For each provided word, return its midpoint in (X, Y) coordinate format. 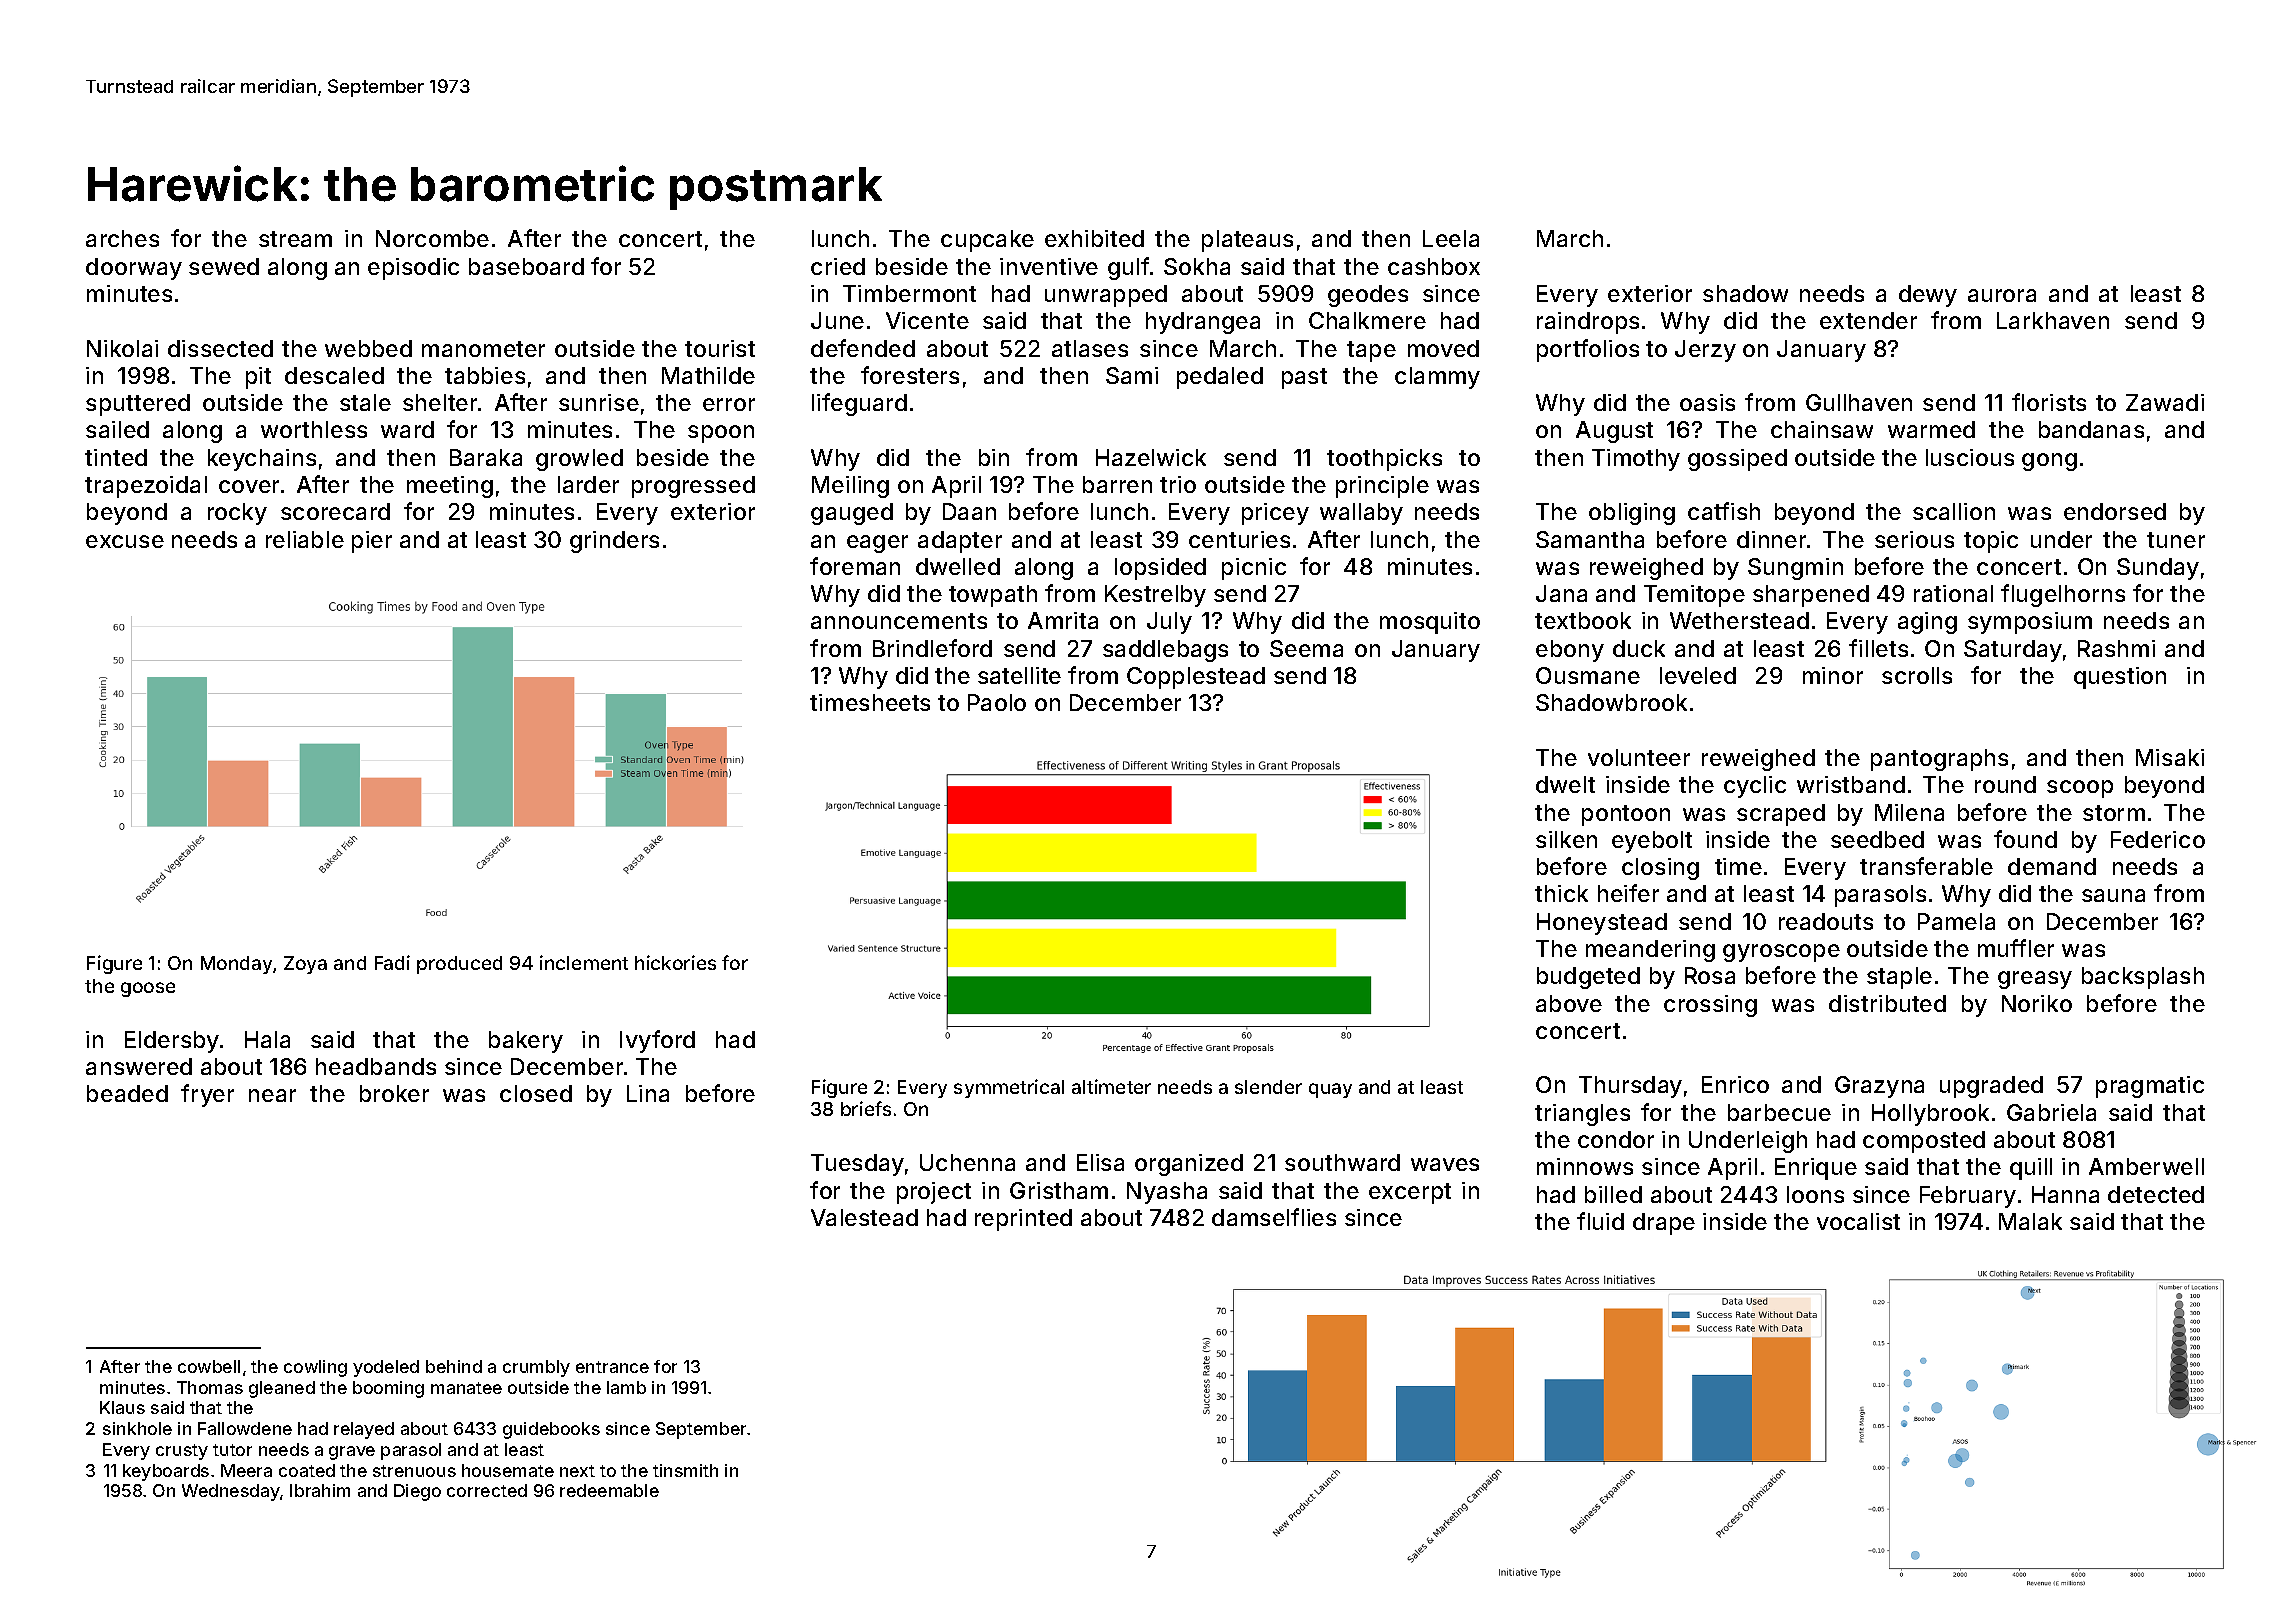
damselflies (1274, 1217)
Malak (2030, 1221)
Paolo (997, 702)
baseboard (526, 266)
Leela (1451, 238)
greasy (2035, 980)
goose (148, 989)
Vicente (927, 320)
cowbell (209, 1366)
